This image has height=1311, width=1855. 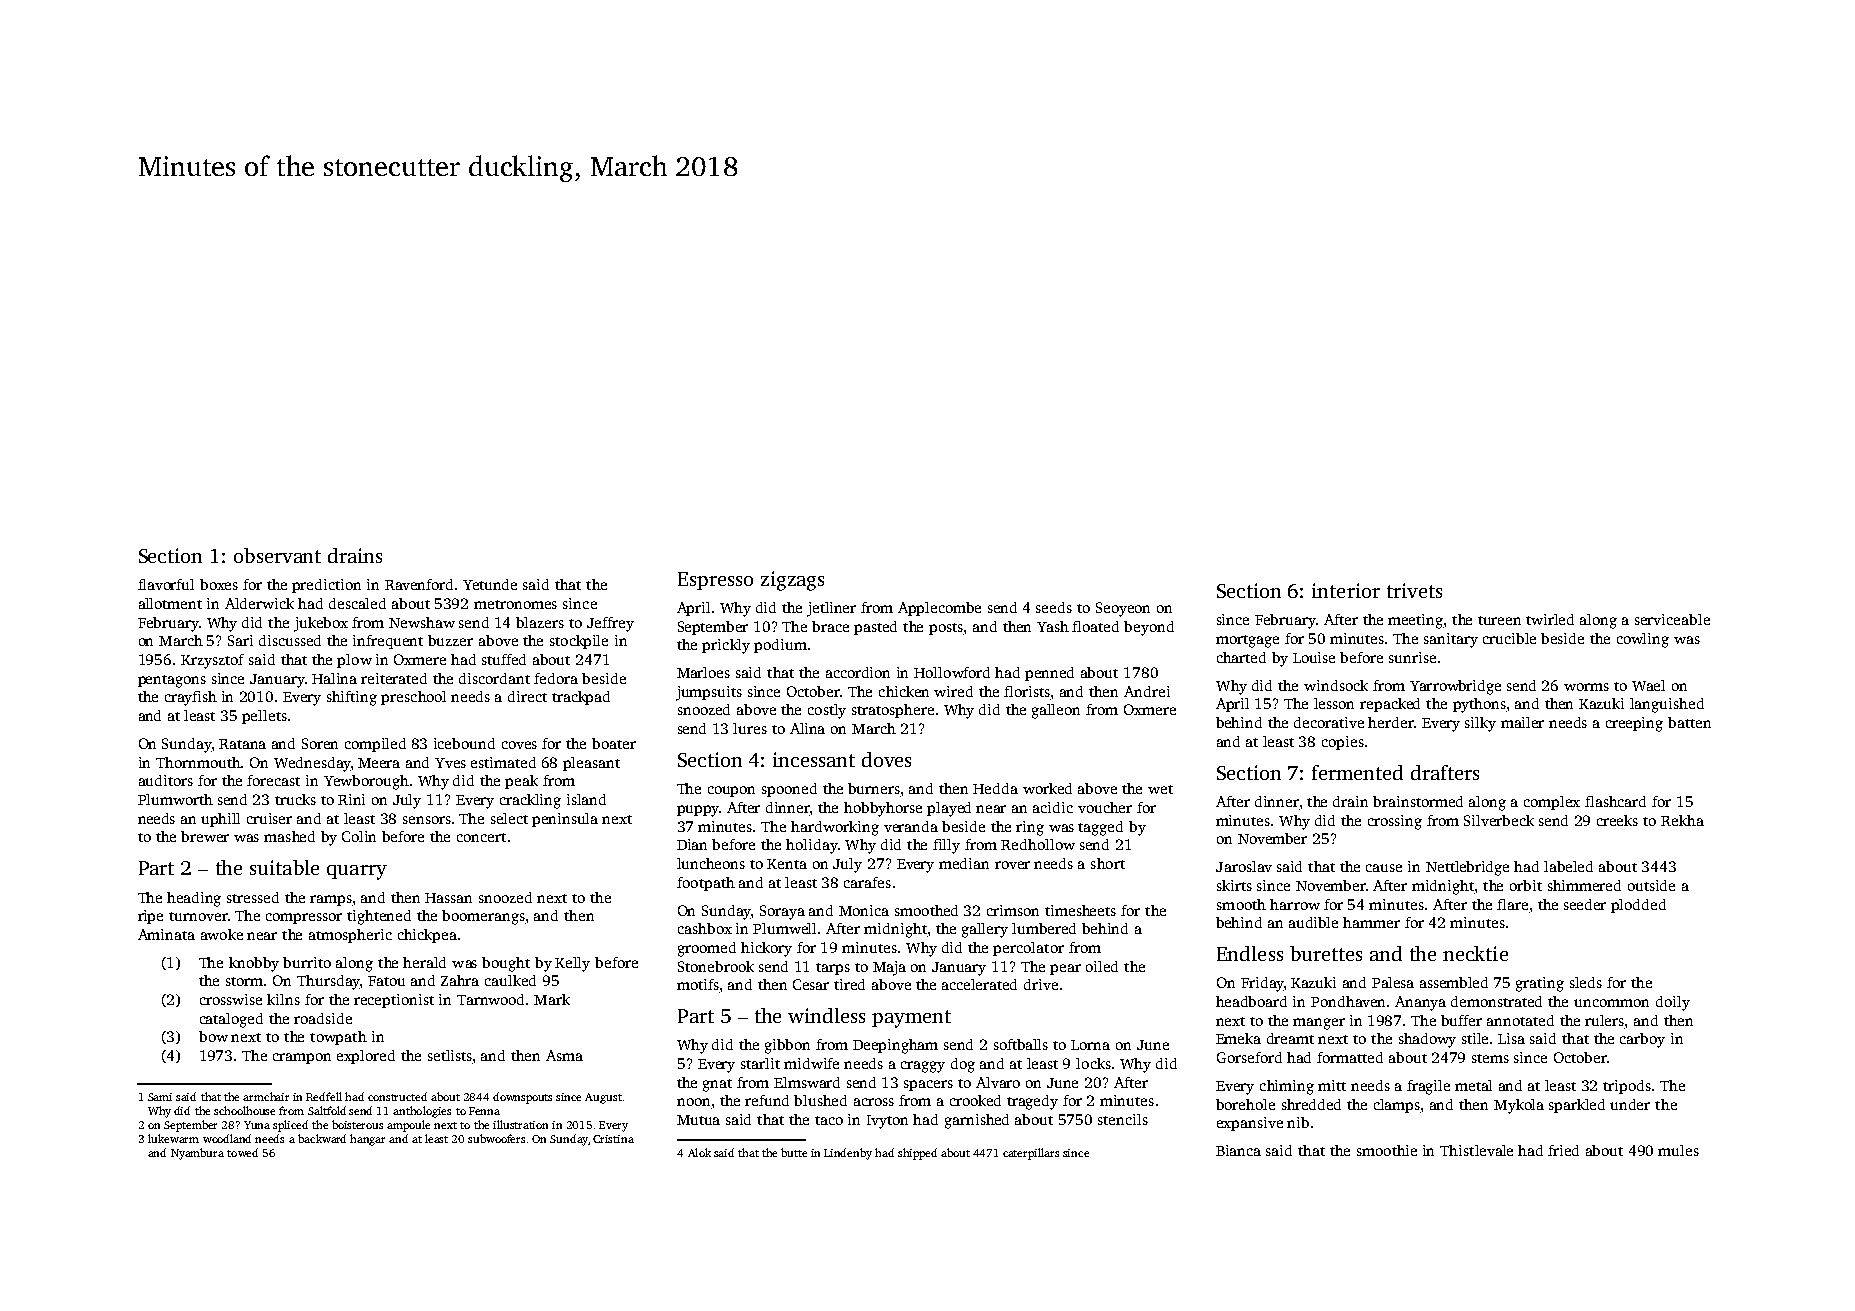 What do you see at coordinates (904, 691) in the image?
I see `chicken` at bounding box center [904, 691].
